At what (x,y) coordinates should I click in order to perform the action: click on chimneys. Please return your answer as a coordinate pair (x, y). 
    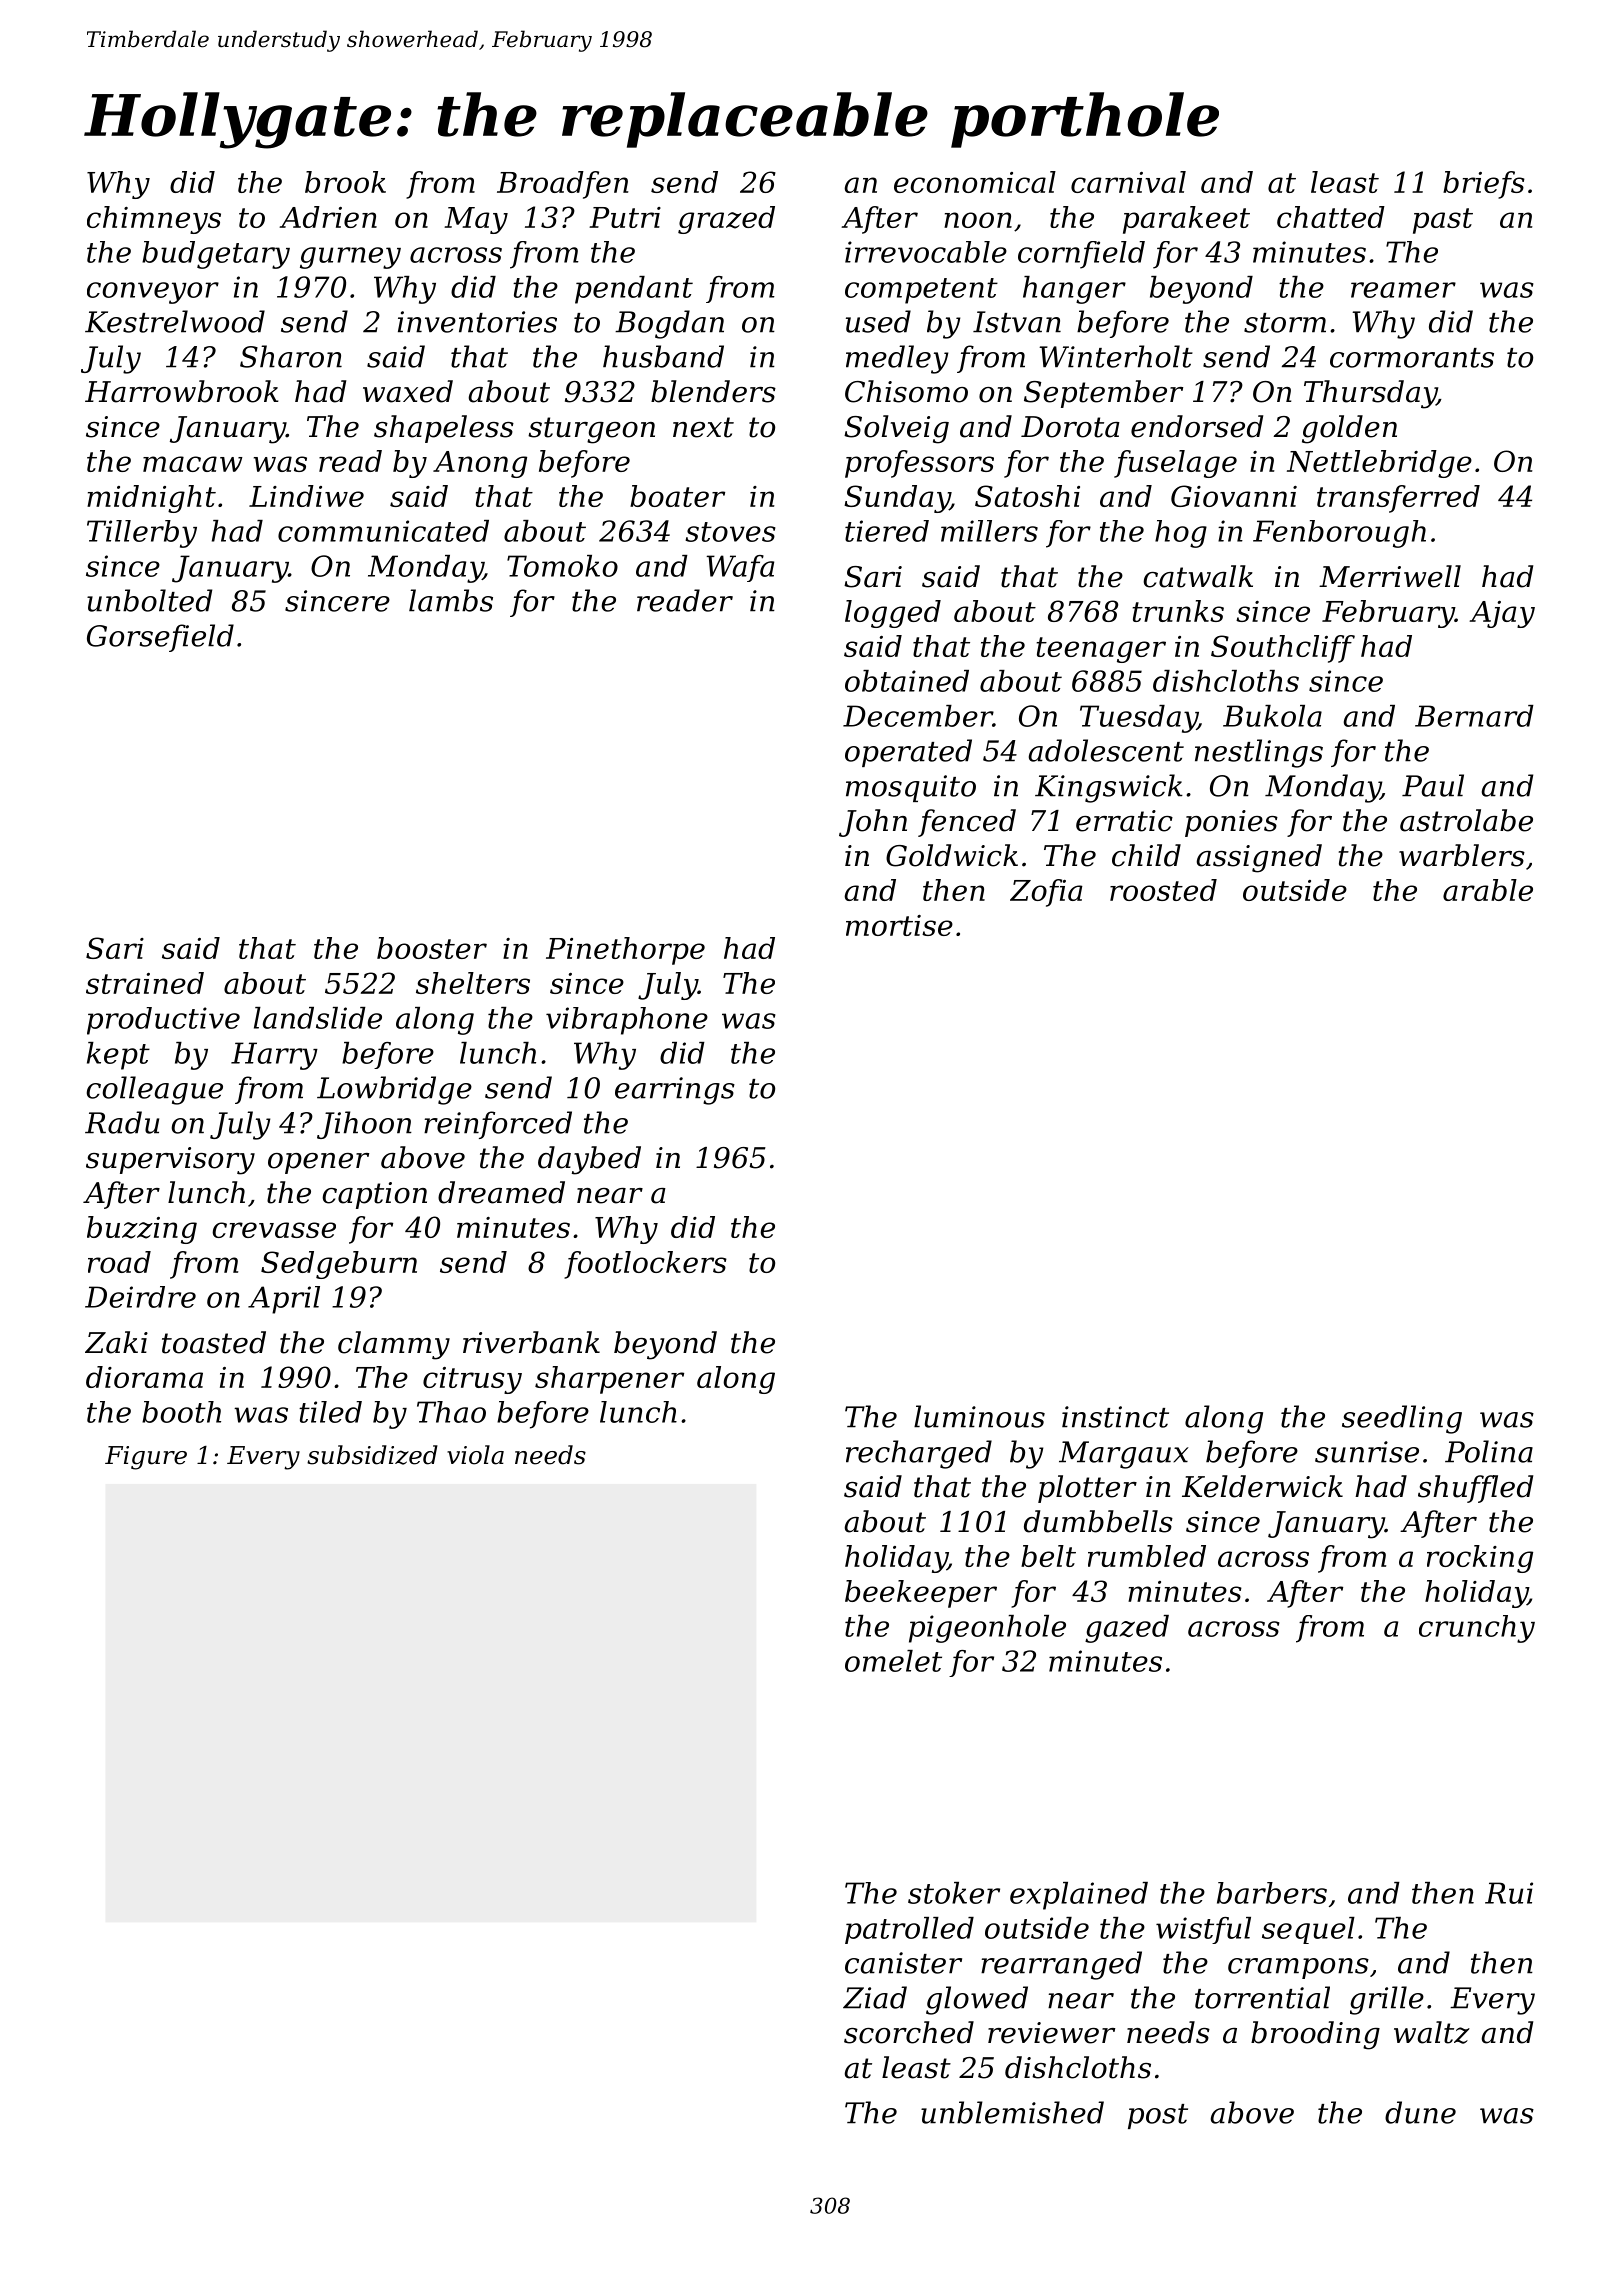
    Looking at the image, I should click on (154, 220).
